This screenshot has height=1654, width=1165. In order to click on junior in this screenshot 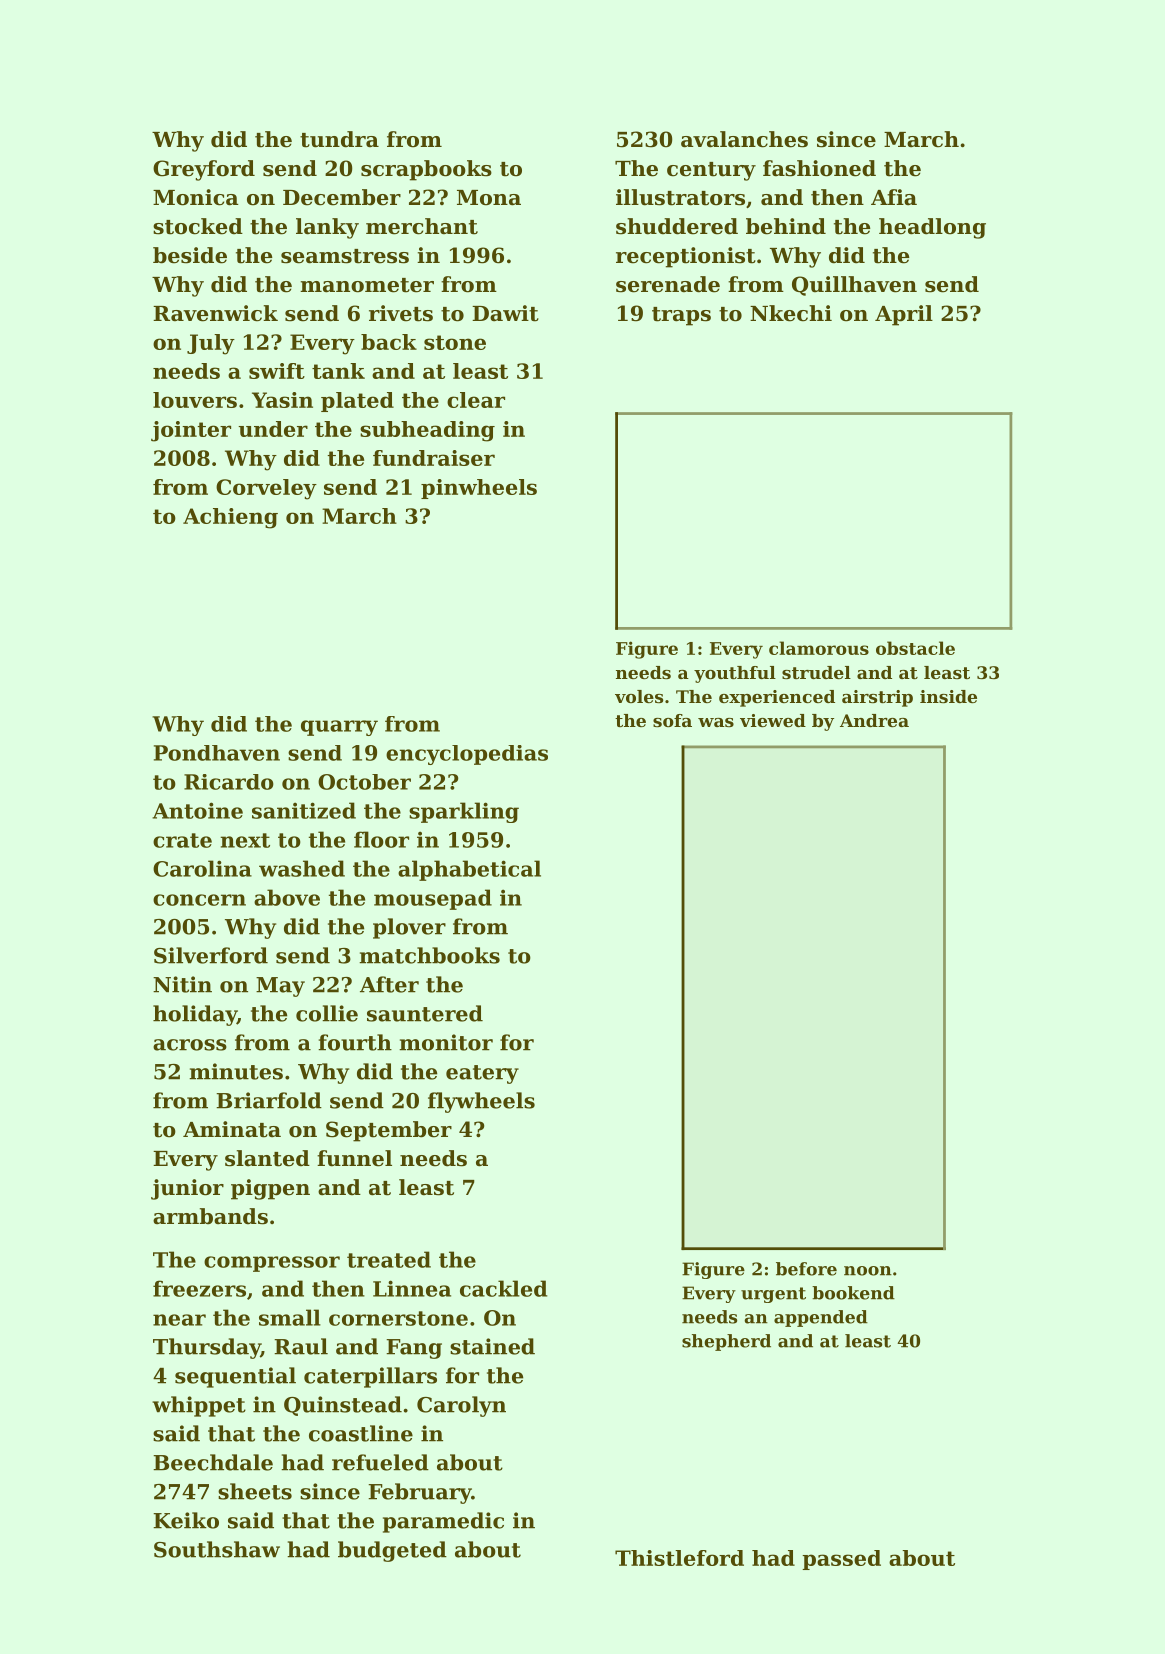, I will do `click(187, 1189)`.
